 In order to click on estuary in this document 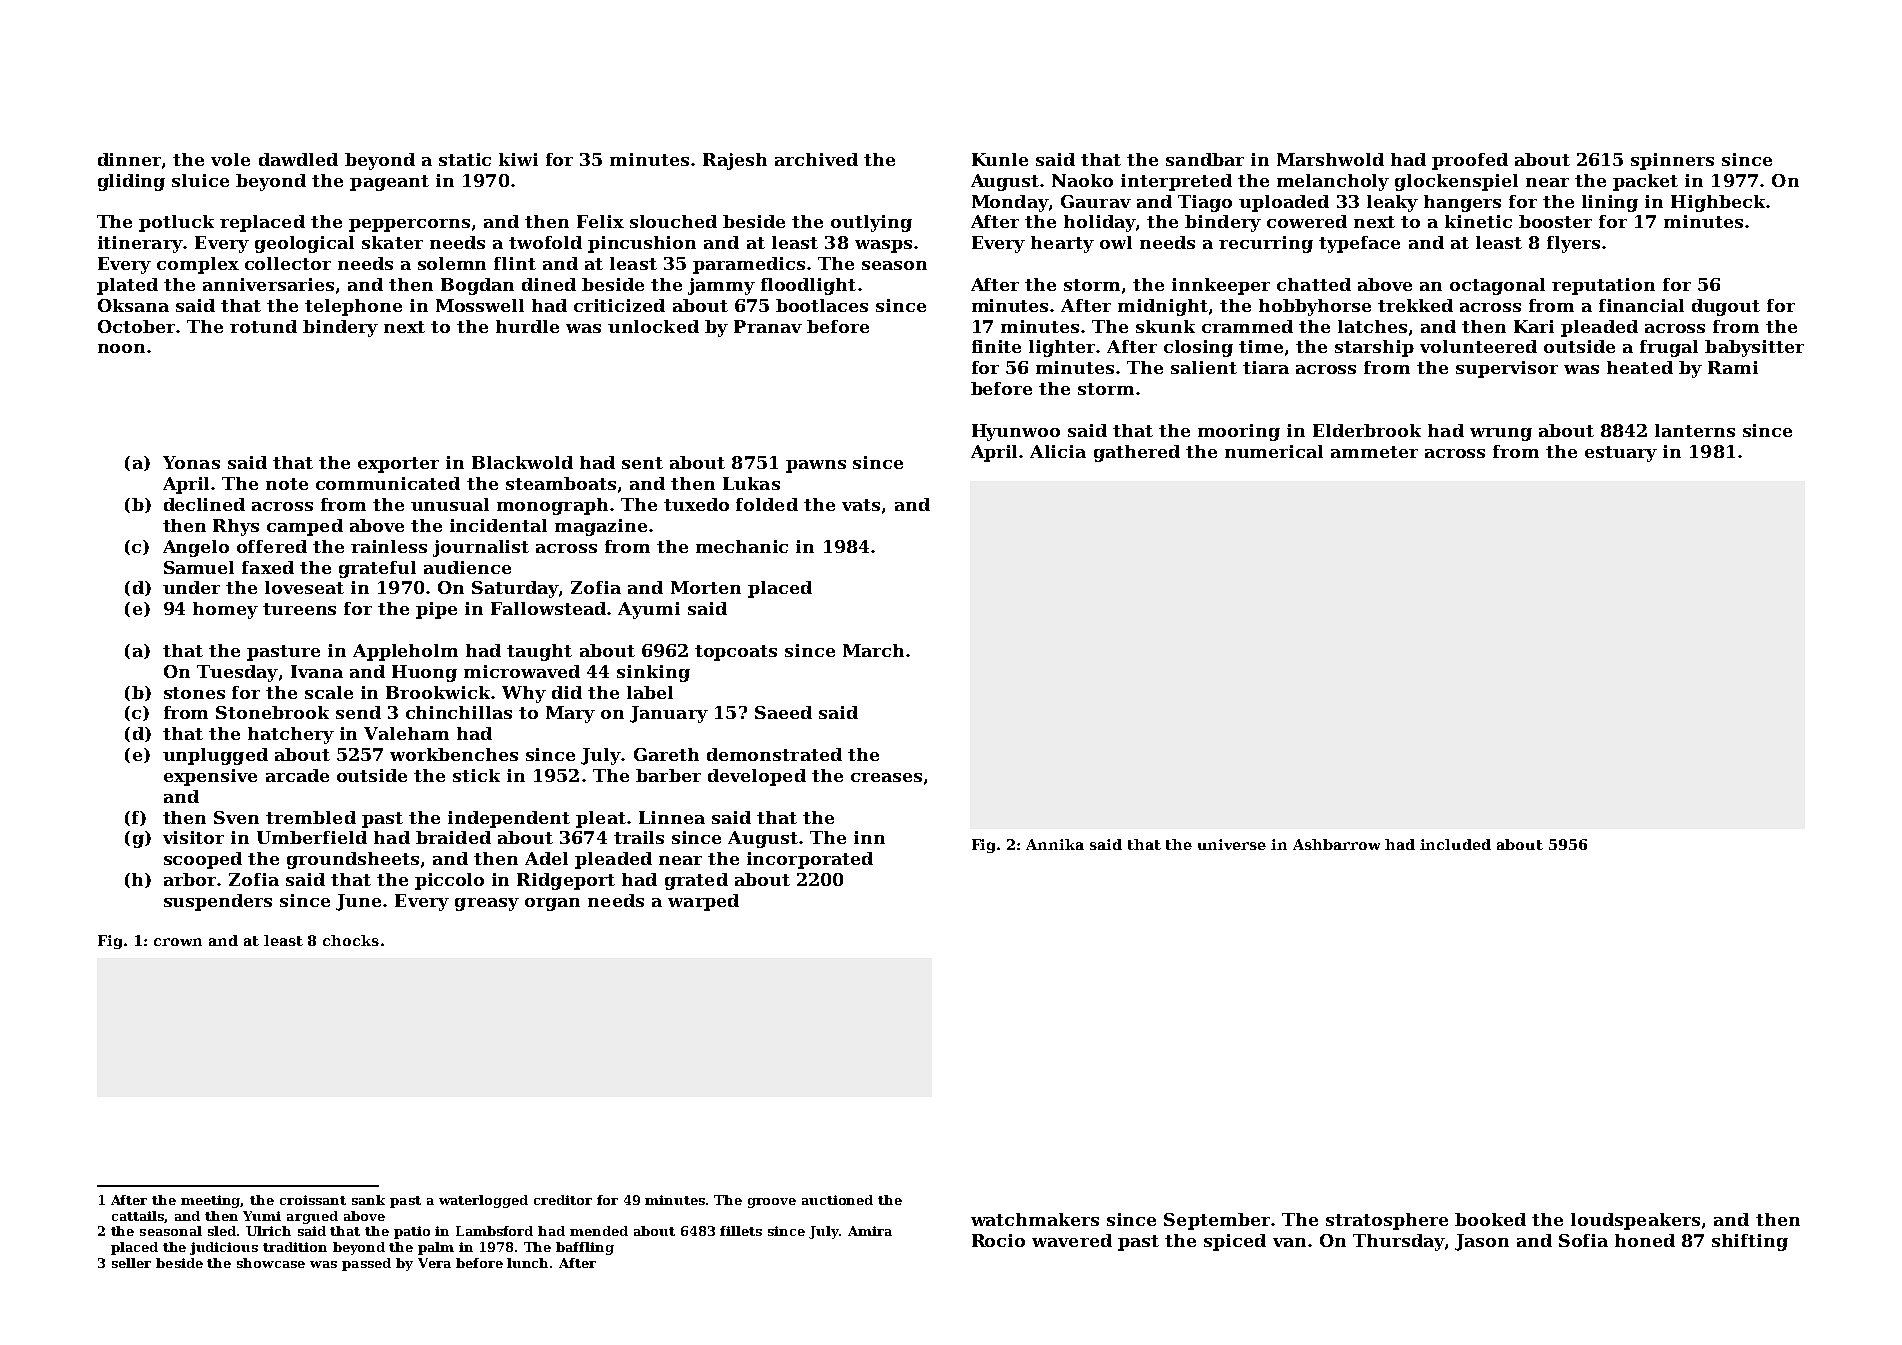, I will do `click(1621, 454)`.
